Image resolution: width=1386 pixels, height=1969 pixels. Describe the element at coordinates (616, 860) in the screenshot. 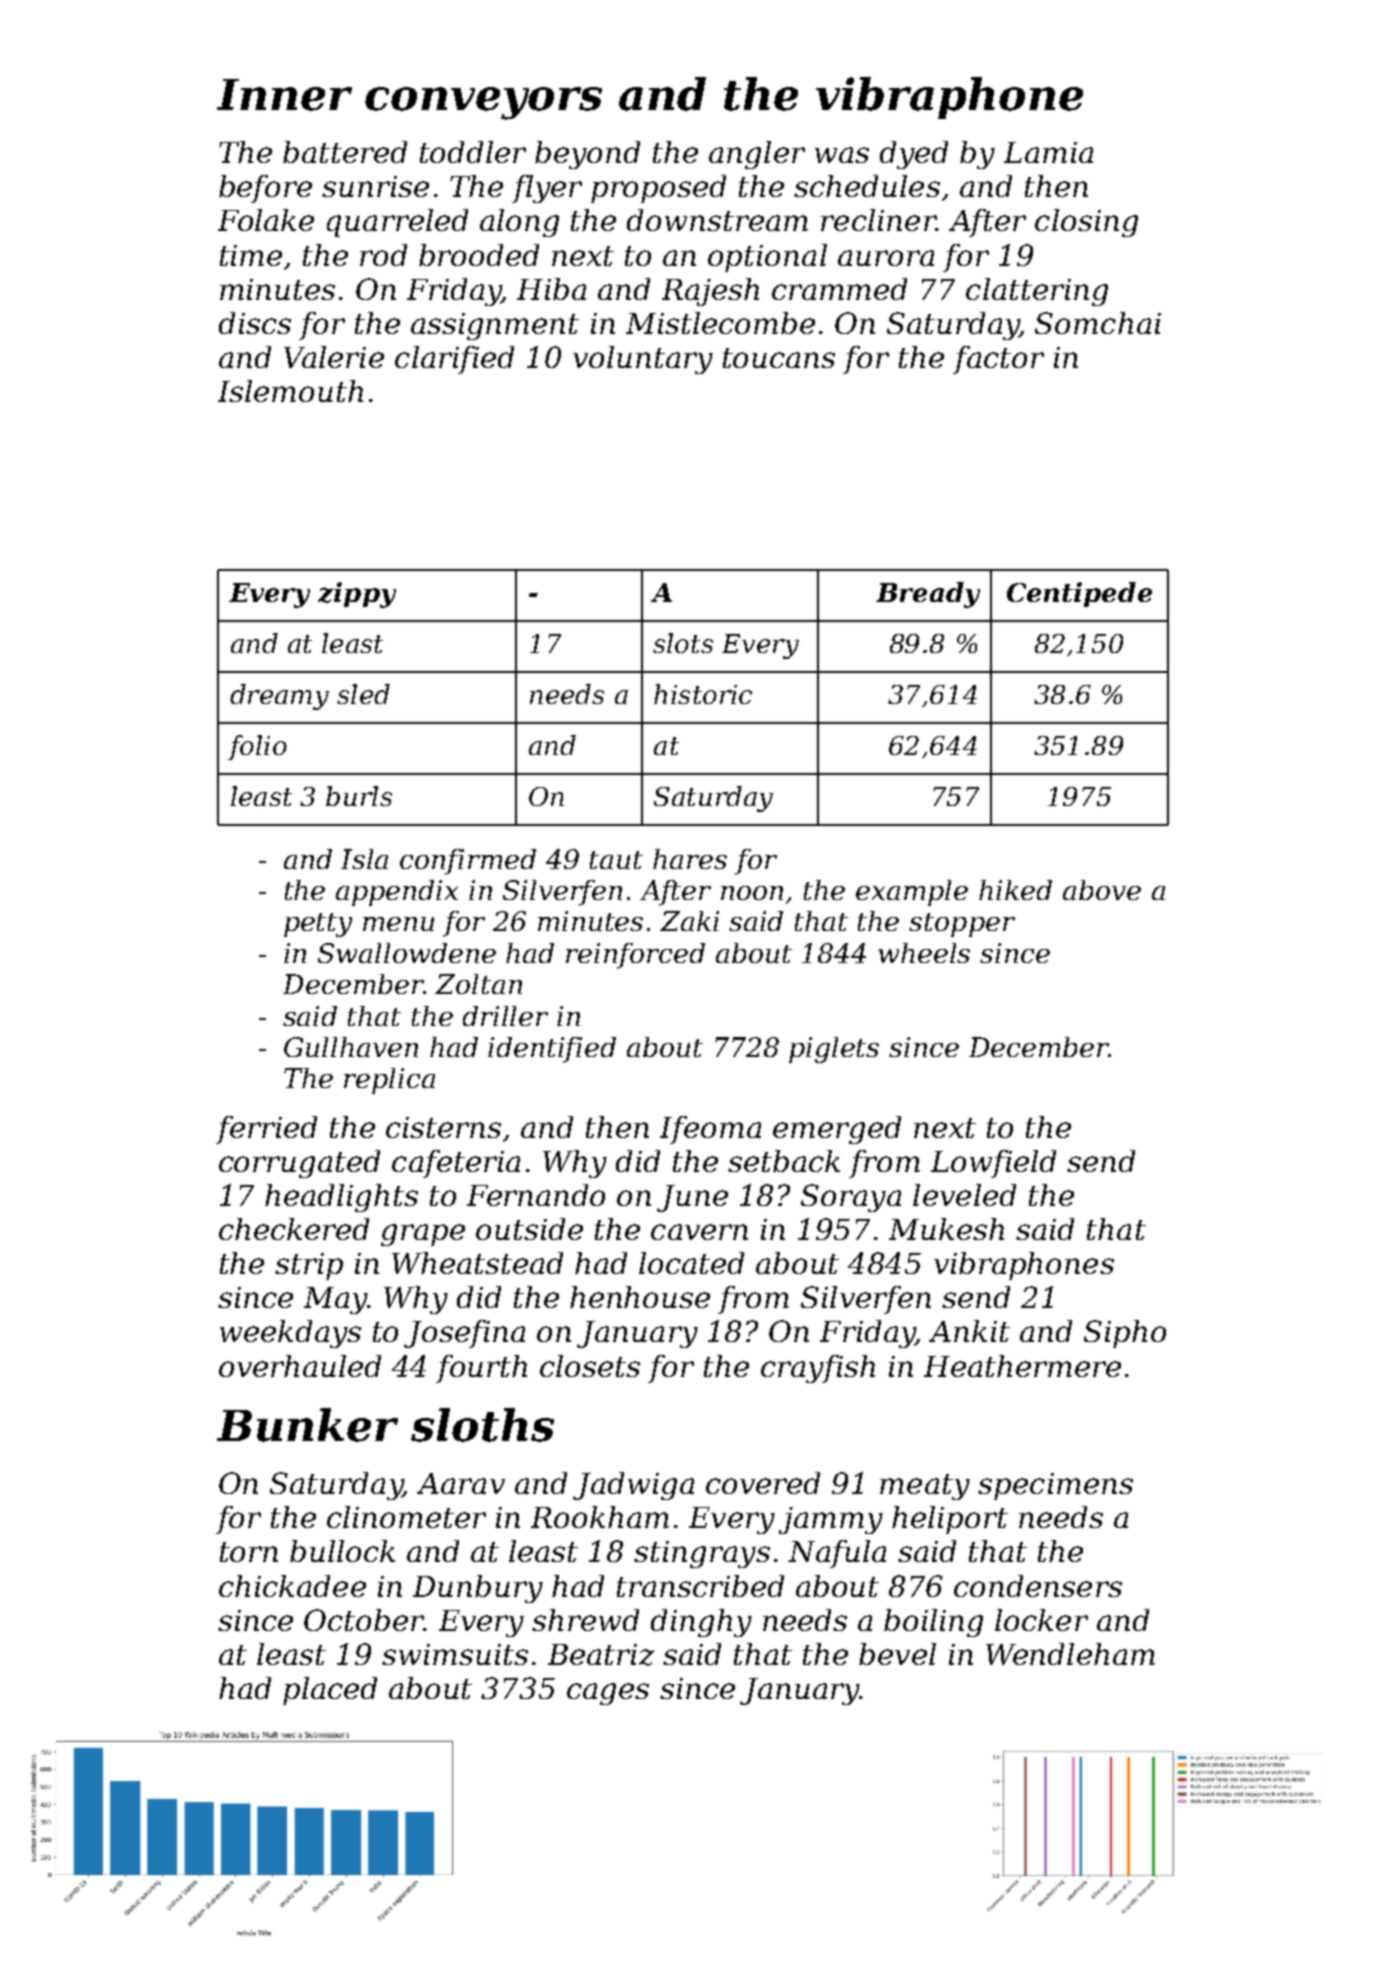

I see `taut` at that location.
